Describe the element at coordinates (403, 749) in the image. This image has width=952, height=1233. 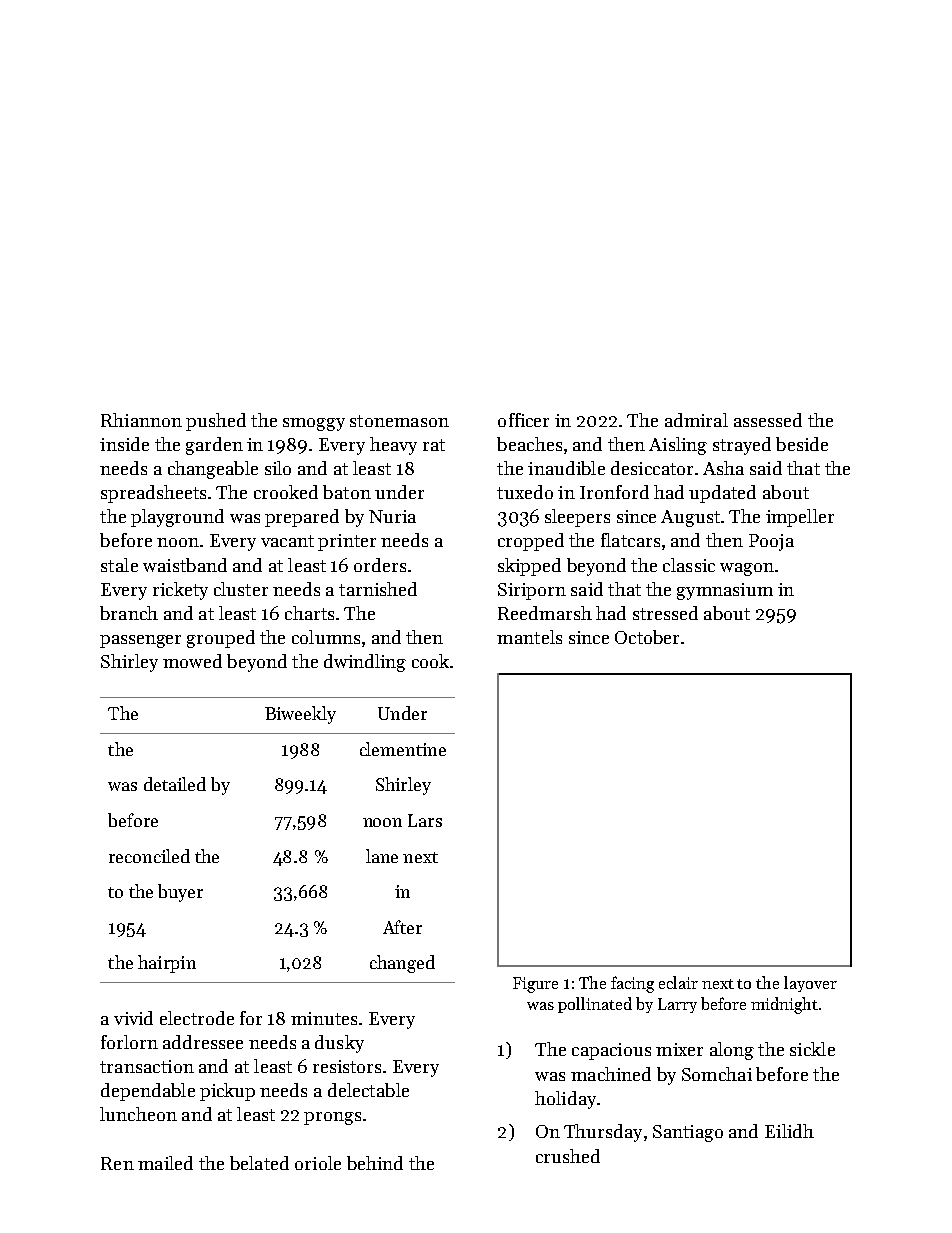
I see `clementine` at that location.
